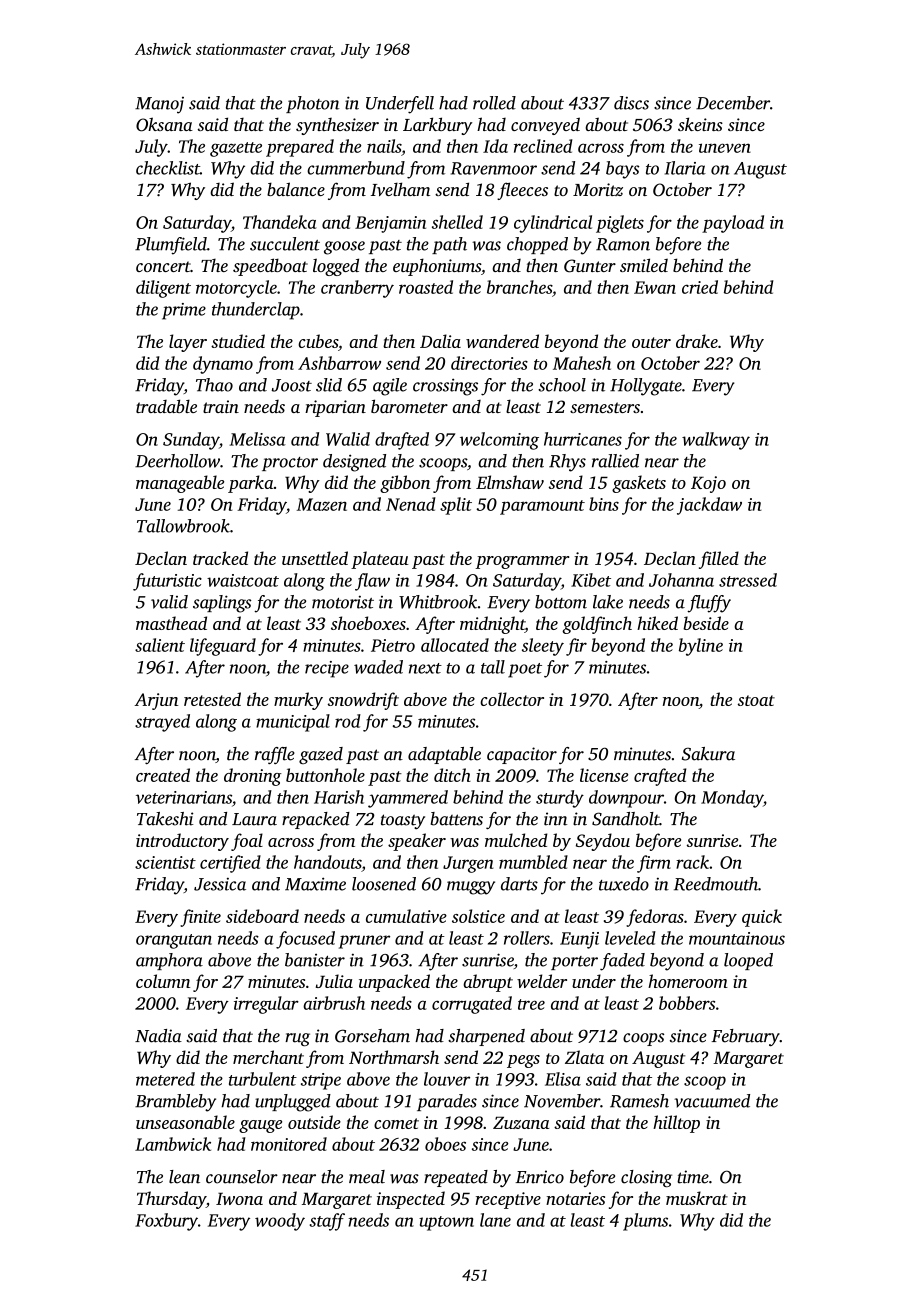  I want to click on Manoj, so click(159, 105).
